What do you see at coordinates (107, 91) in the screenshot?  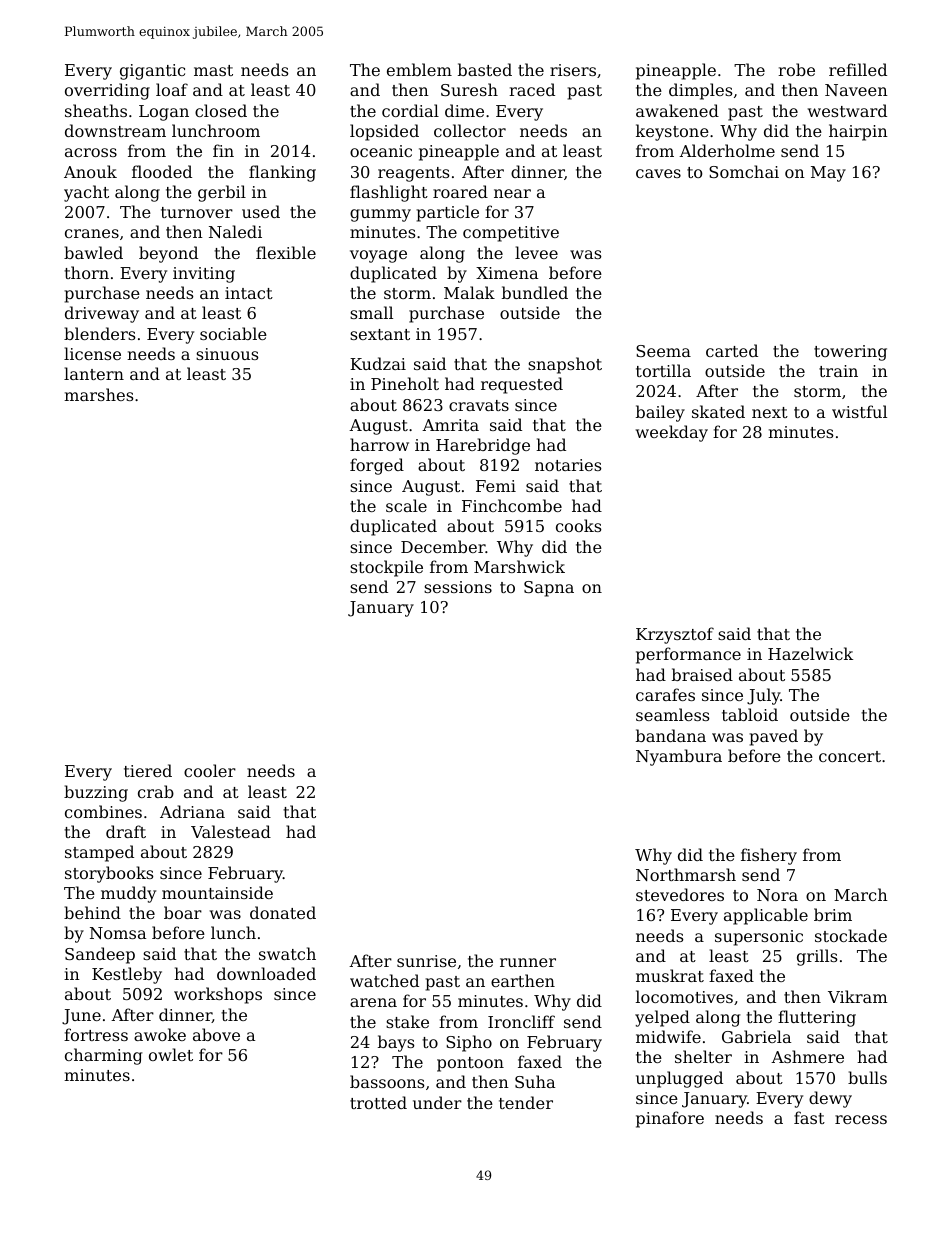 I see `overriding` at bounding box center [107, 91].
